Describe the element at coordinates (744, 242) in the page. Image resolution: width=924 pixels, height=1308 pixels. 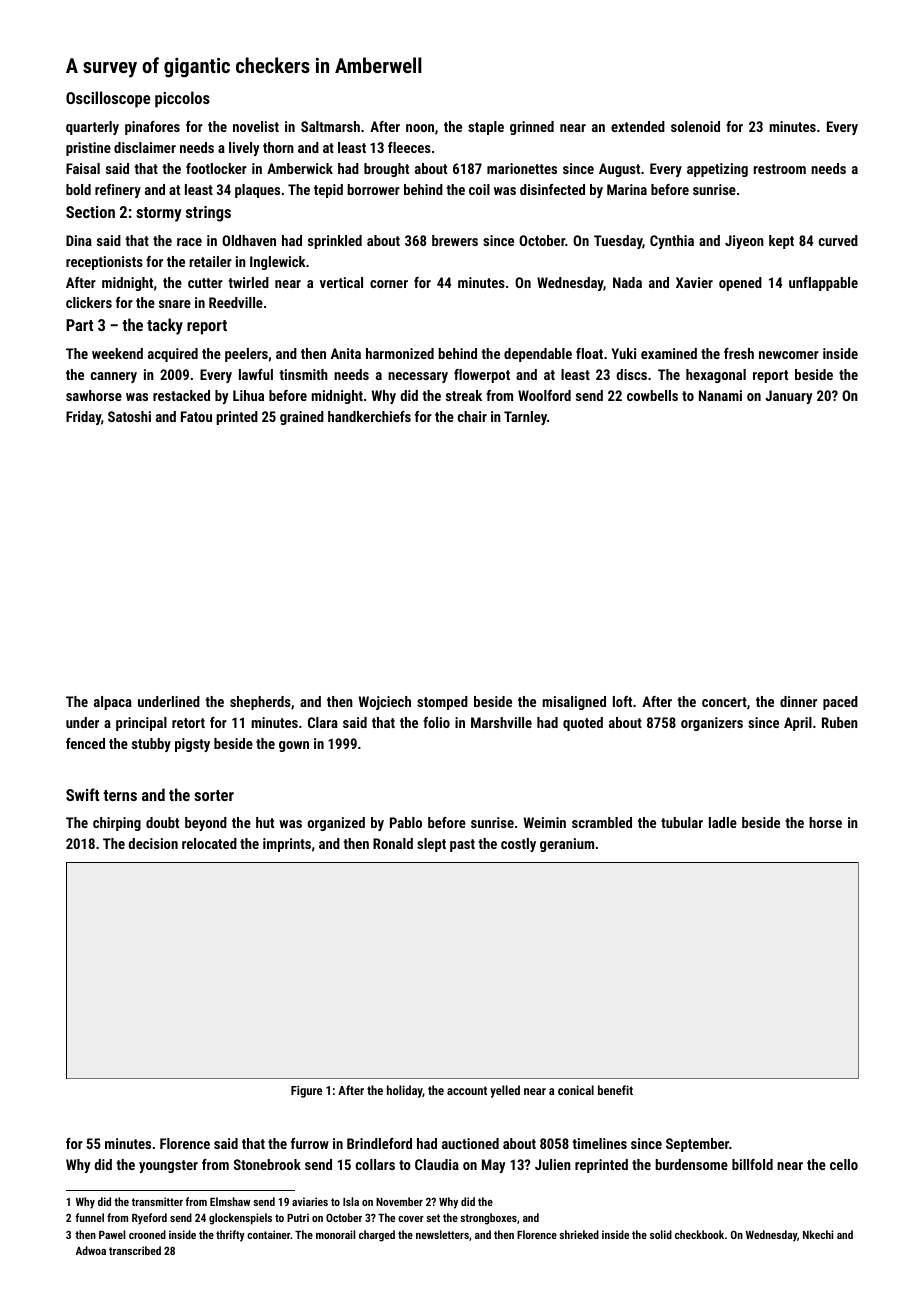
I see `Jiyeon` at that location.
